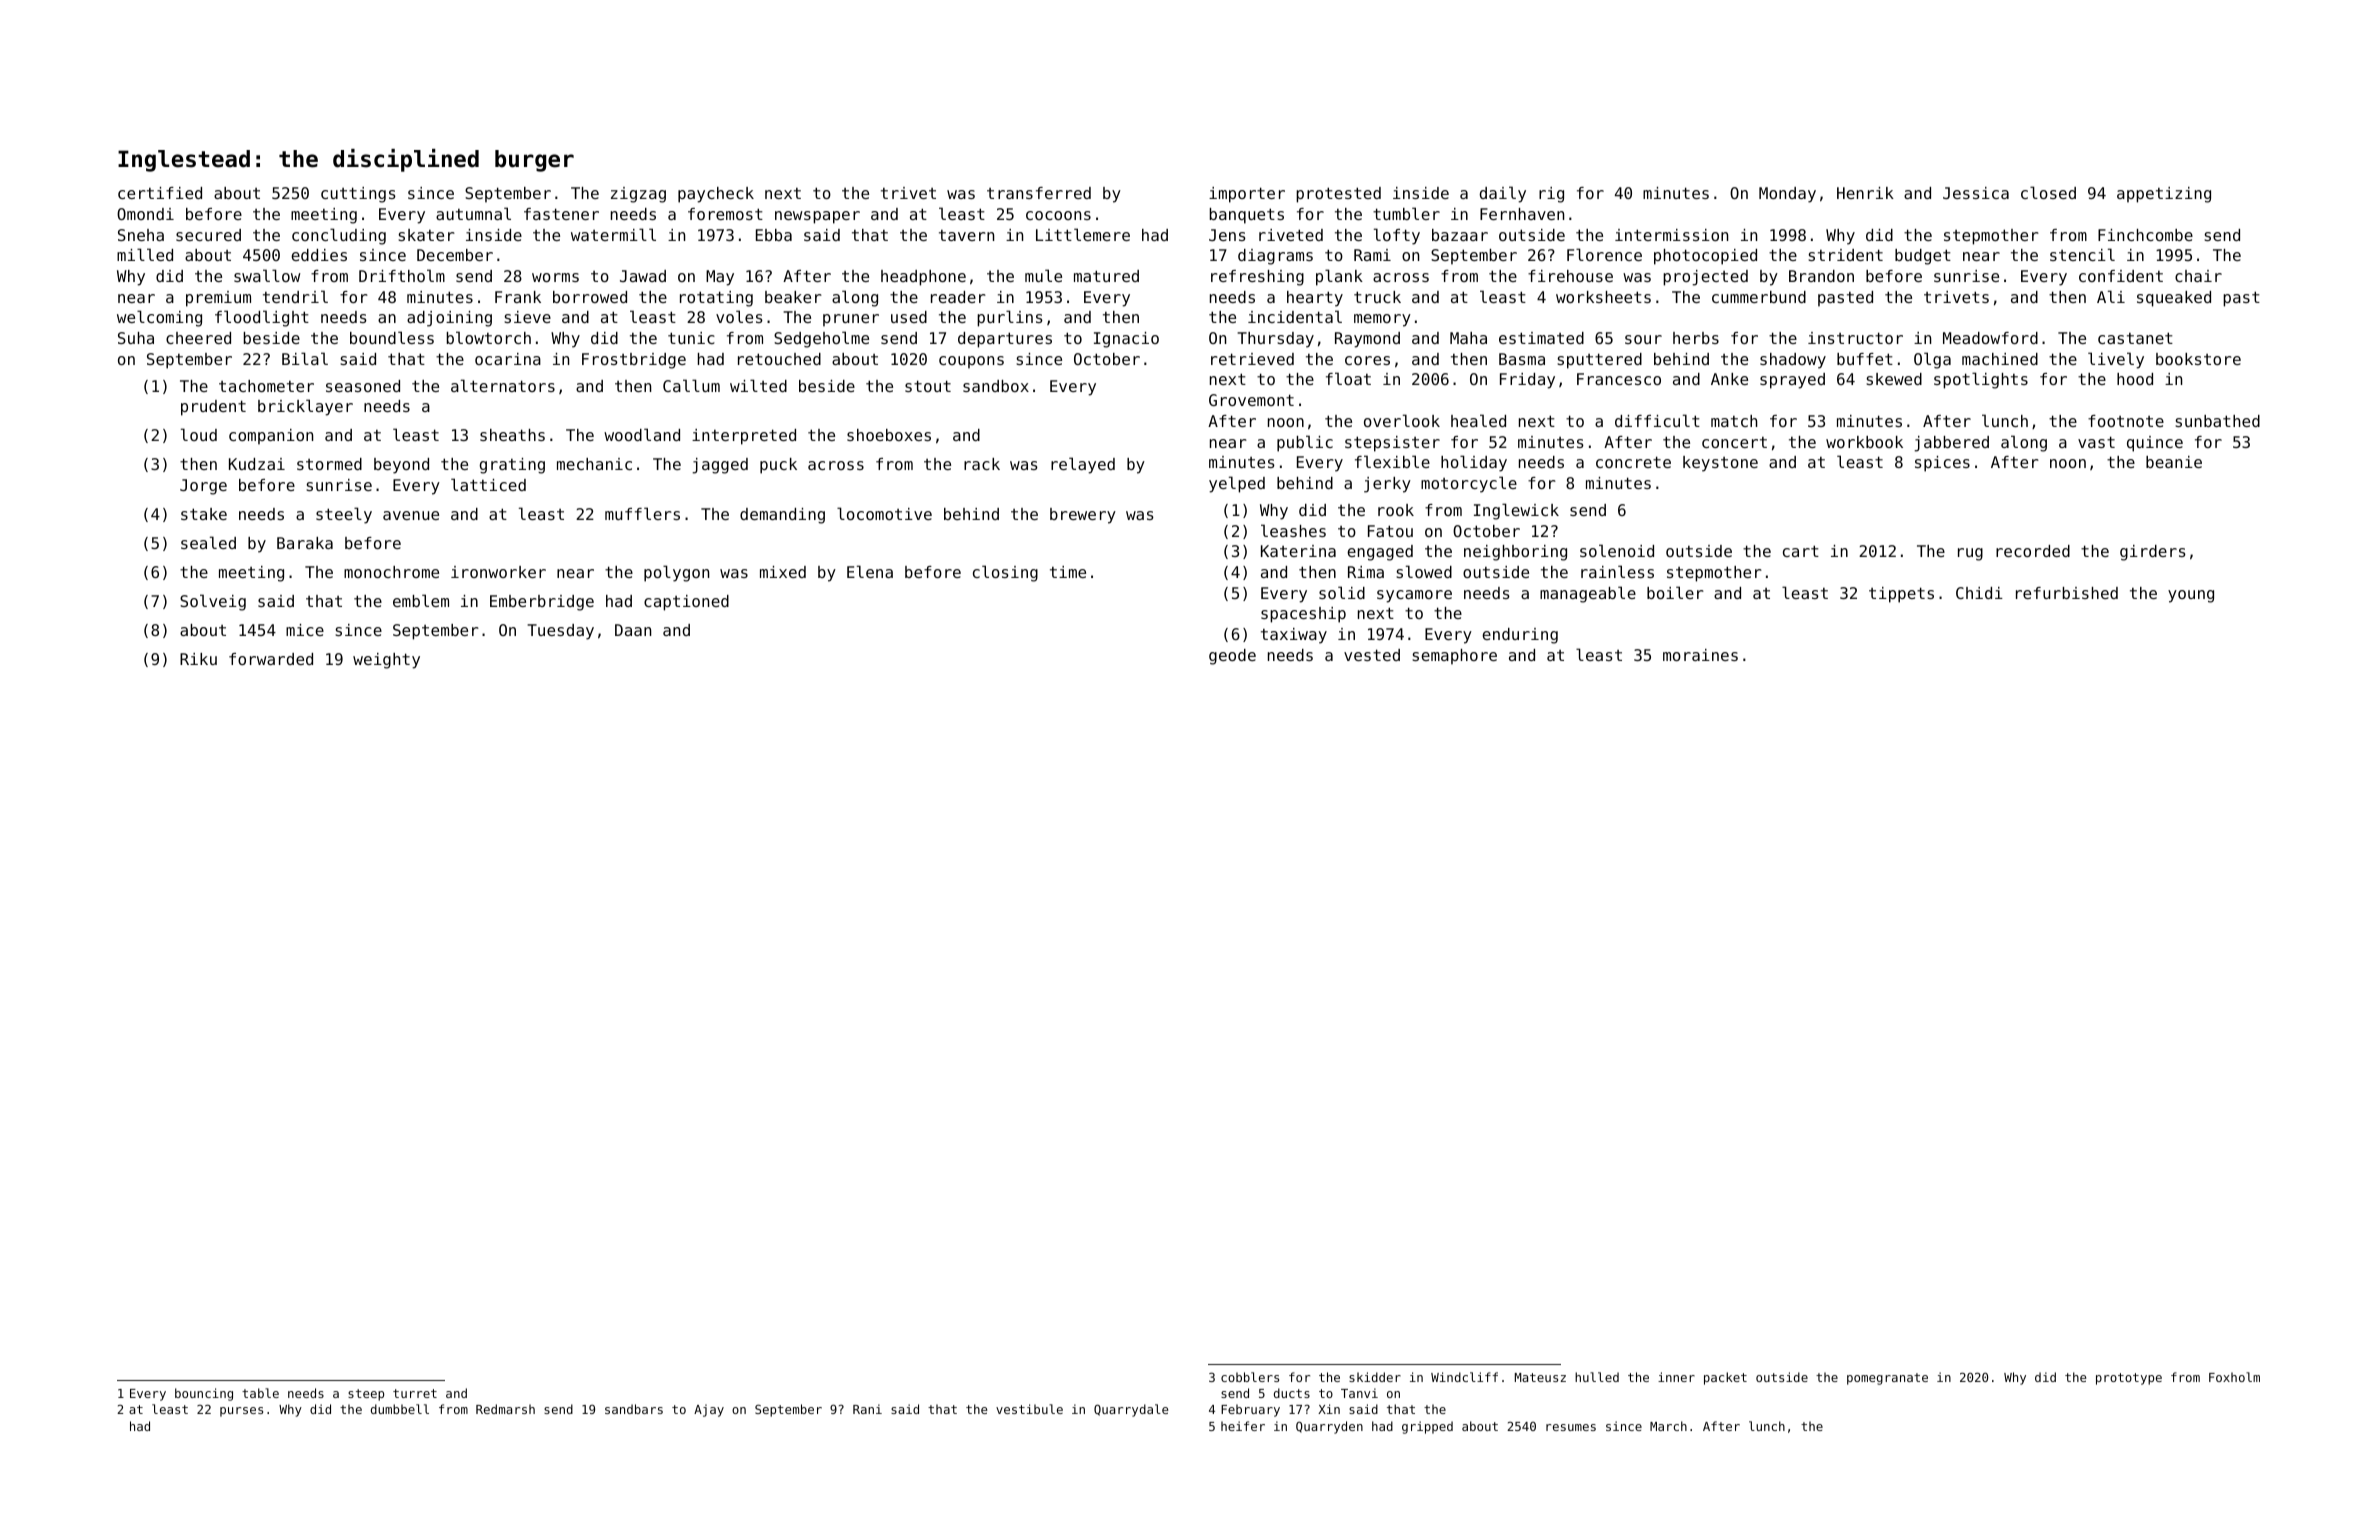 This document has height=1540, width=2380. Describe the element at coordinates (1942, 464) in the document. I see `spices` at that location.
